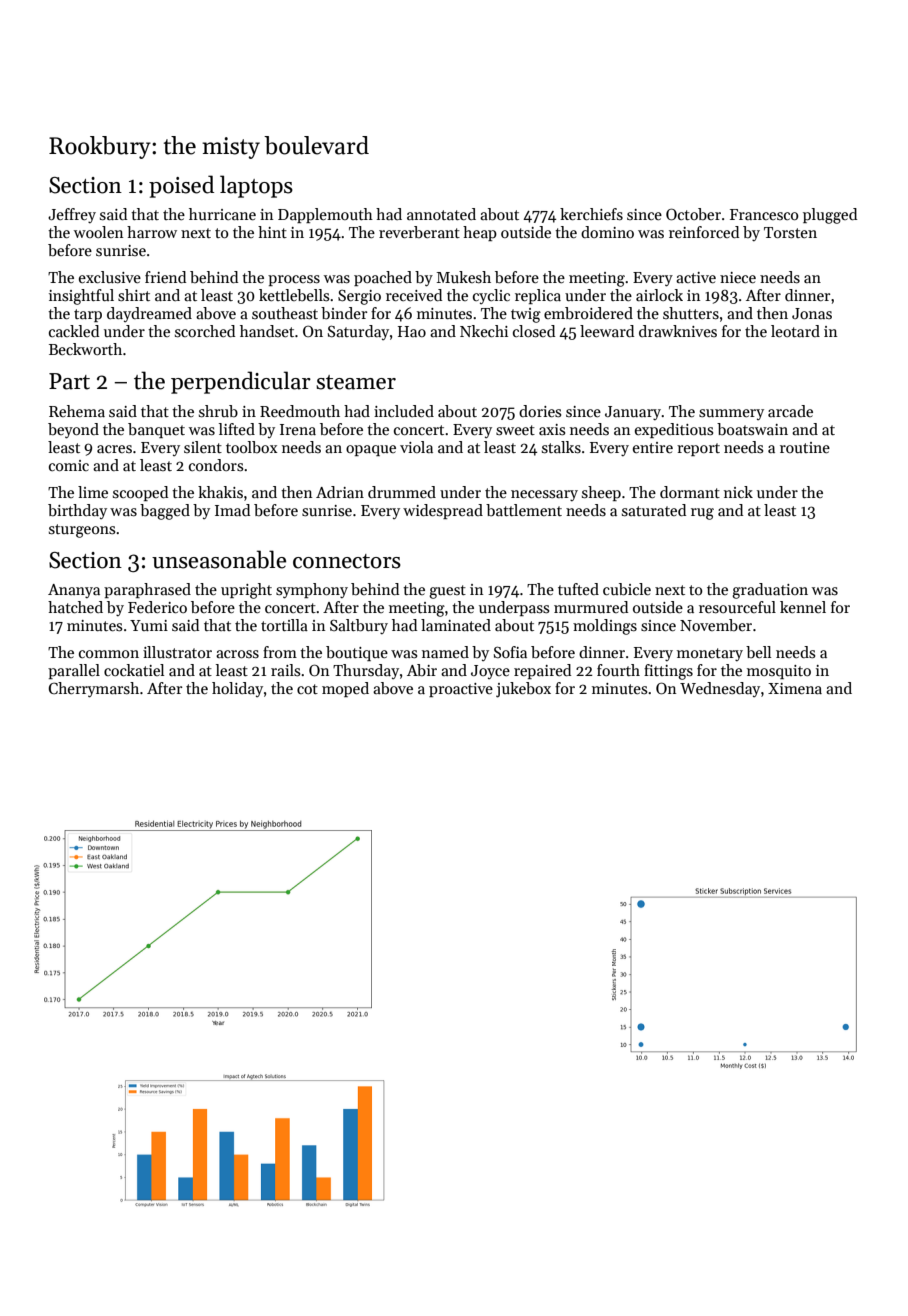 Image resolution: width=908 pixels, height=1316 pixels. I want to click on scorched, so click(205, 331).
